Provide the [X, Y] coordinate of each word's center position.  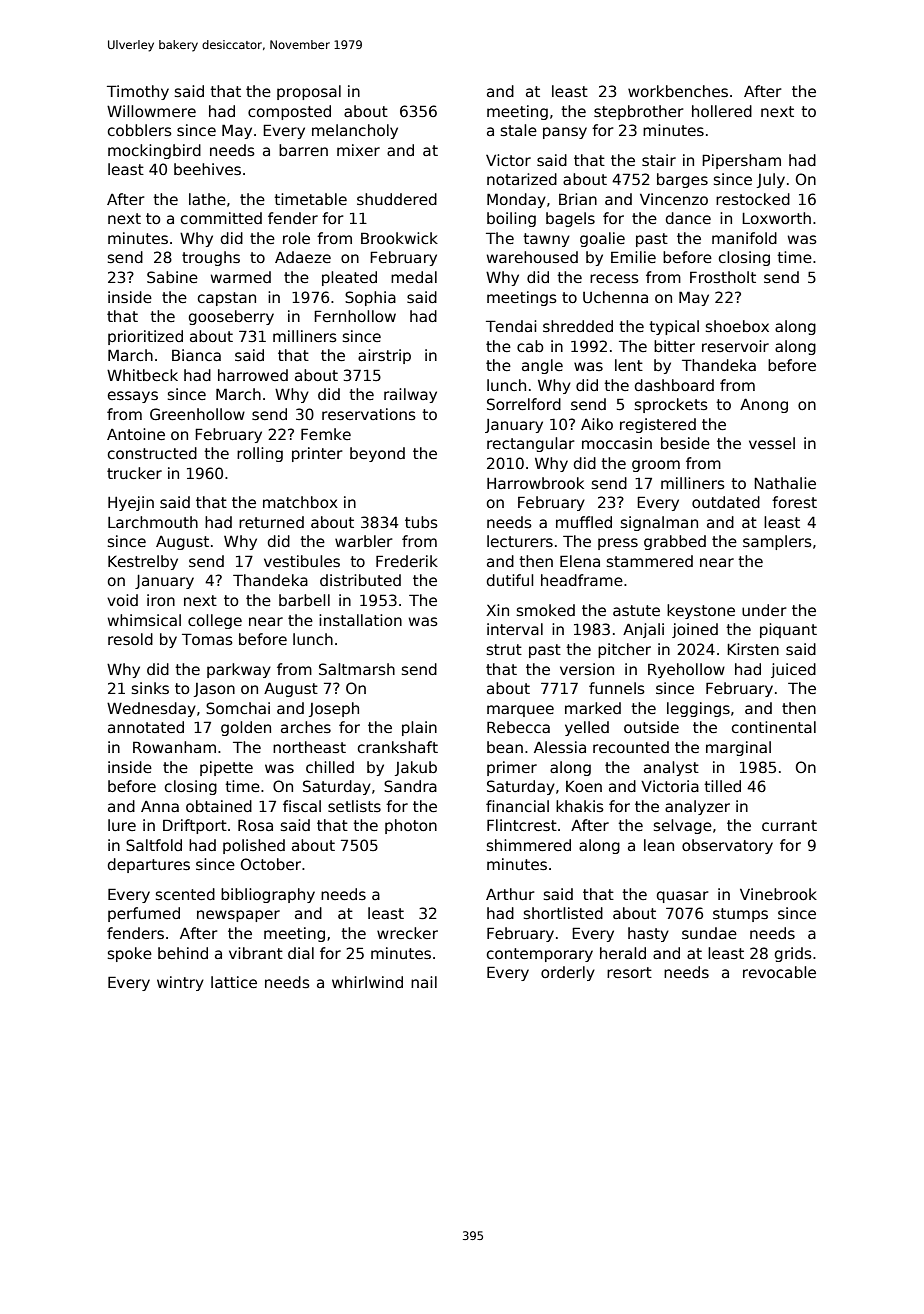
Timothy [138, 92]
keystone [701, 611]
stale [519, 130]
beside [685, 443]
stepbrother [639, 112]
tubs [421, 522]
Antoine [136, 434]
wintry [180, 983]
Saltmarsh [357, 669]
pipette [226, 768]
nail [424, 982]
